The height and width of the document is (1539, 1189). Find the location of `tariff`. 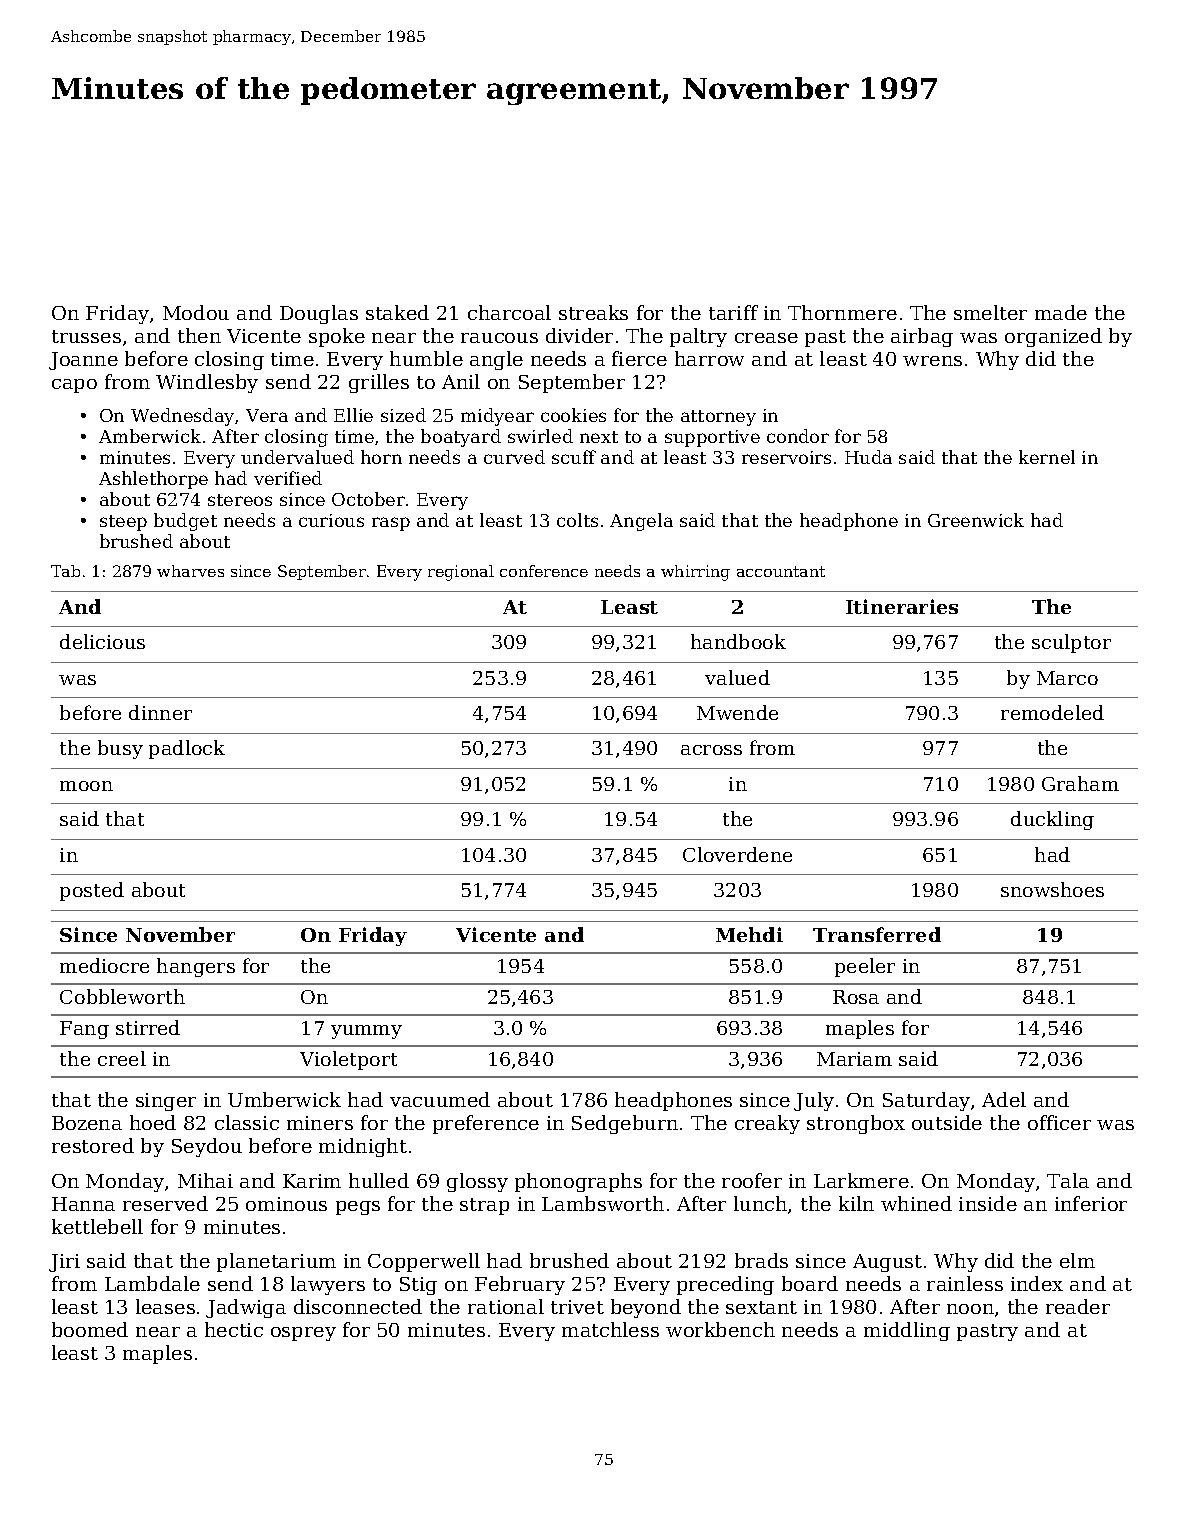

tariff is located at coordinates (733, 312).
